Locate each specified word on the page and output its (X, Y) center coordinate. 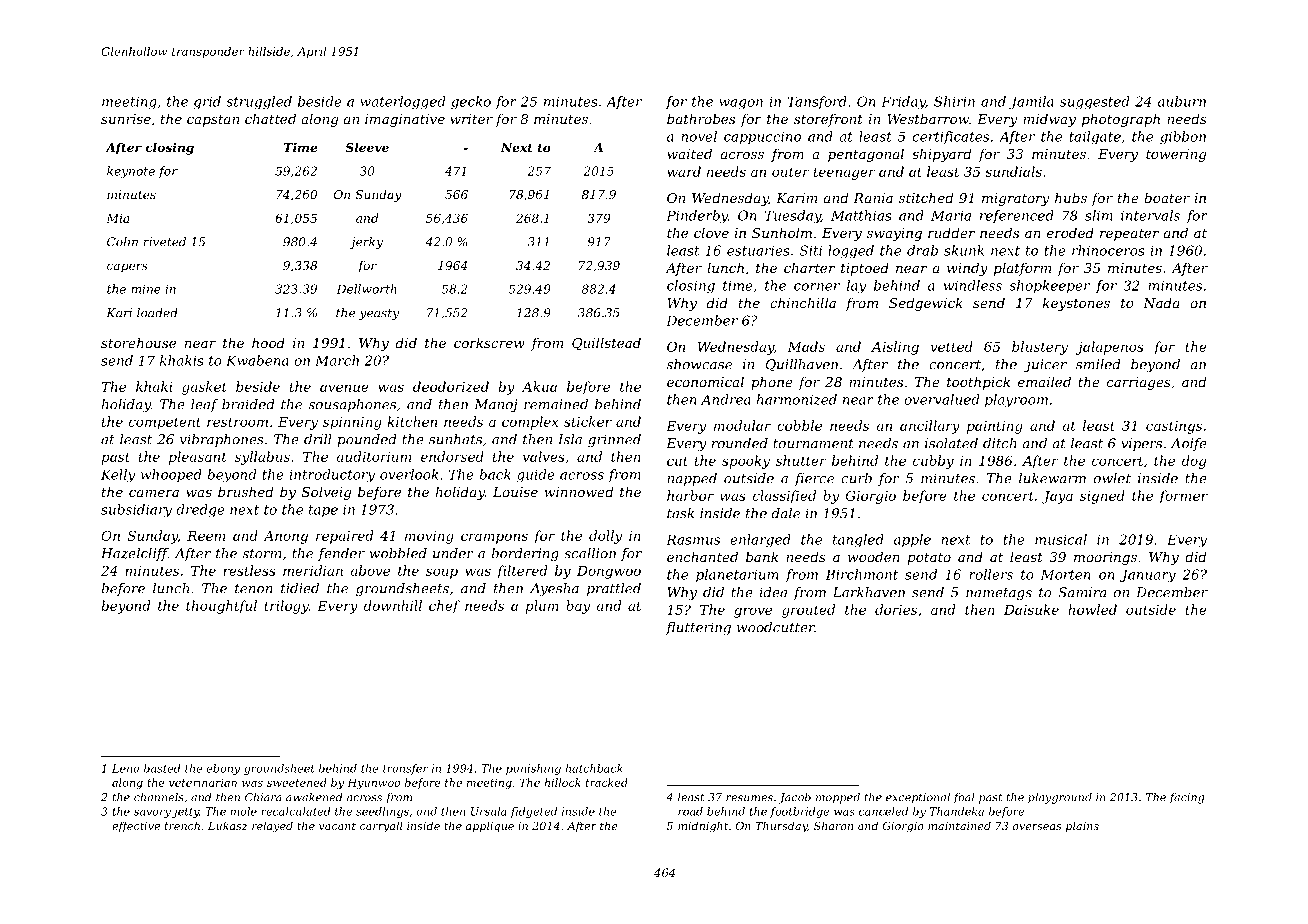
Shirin (954, 101)
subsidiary (136, 511)
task (680, 513)
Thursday (781, 827)
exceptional (918, 798)
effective (136, 826)
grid (207, 103)
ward (684, 171)
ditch (999, 443)
